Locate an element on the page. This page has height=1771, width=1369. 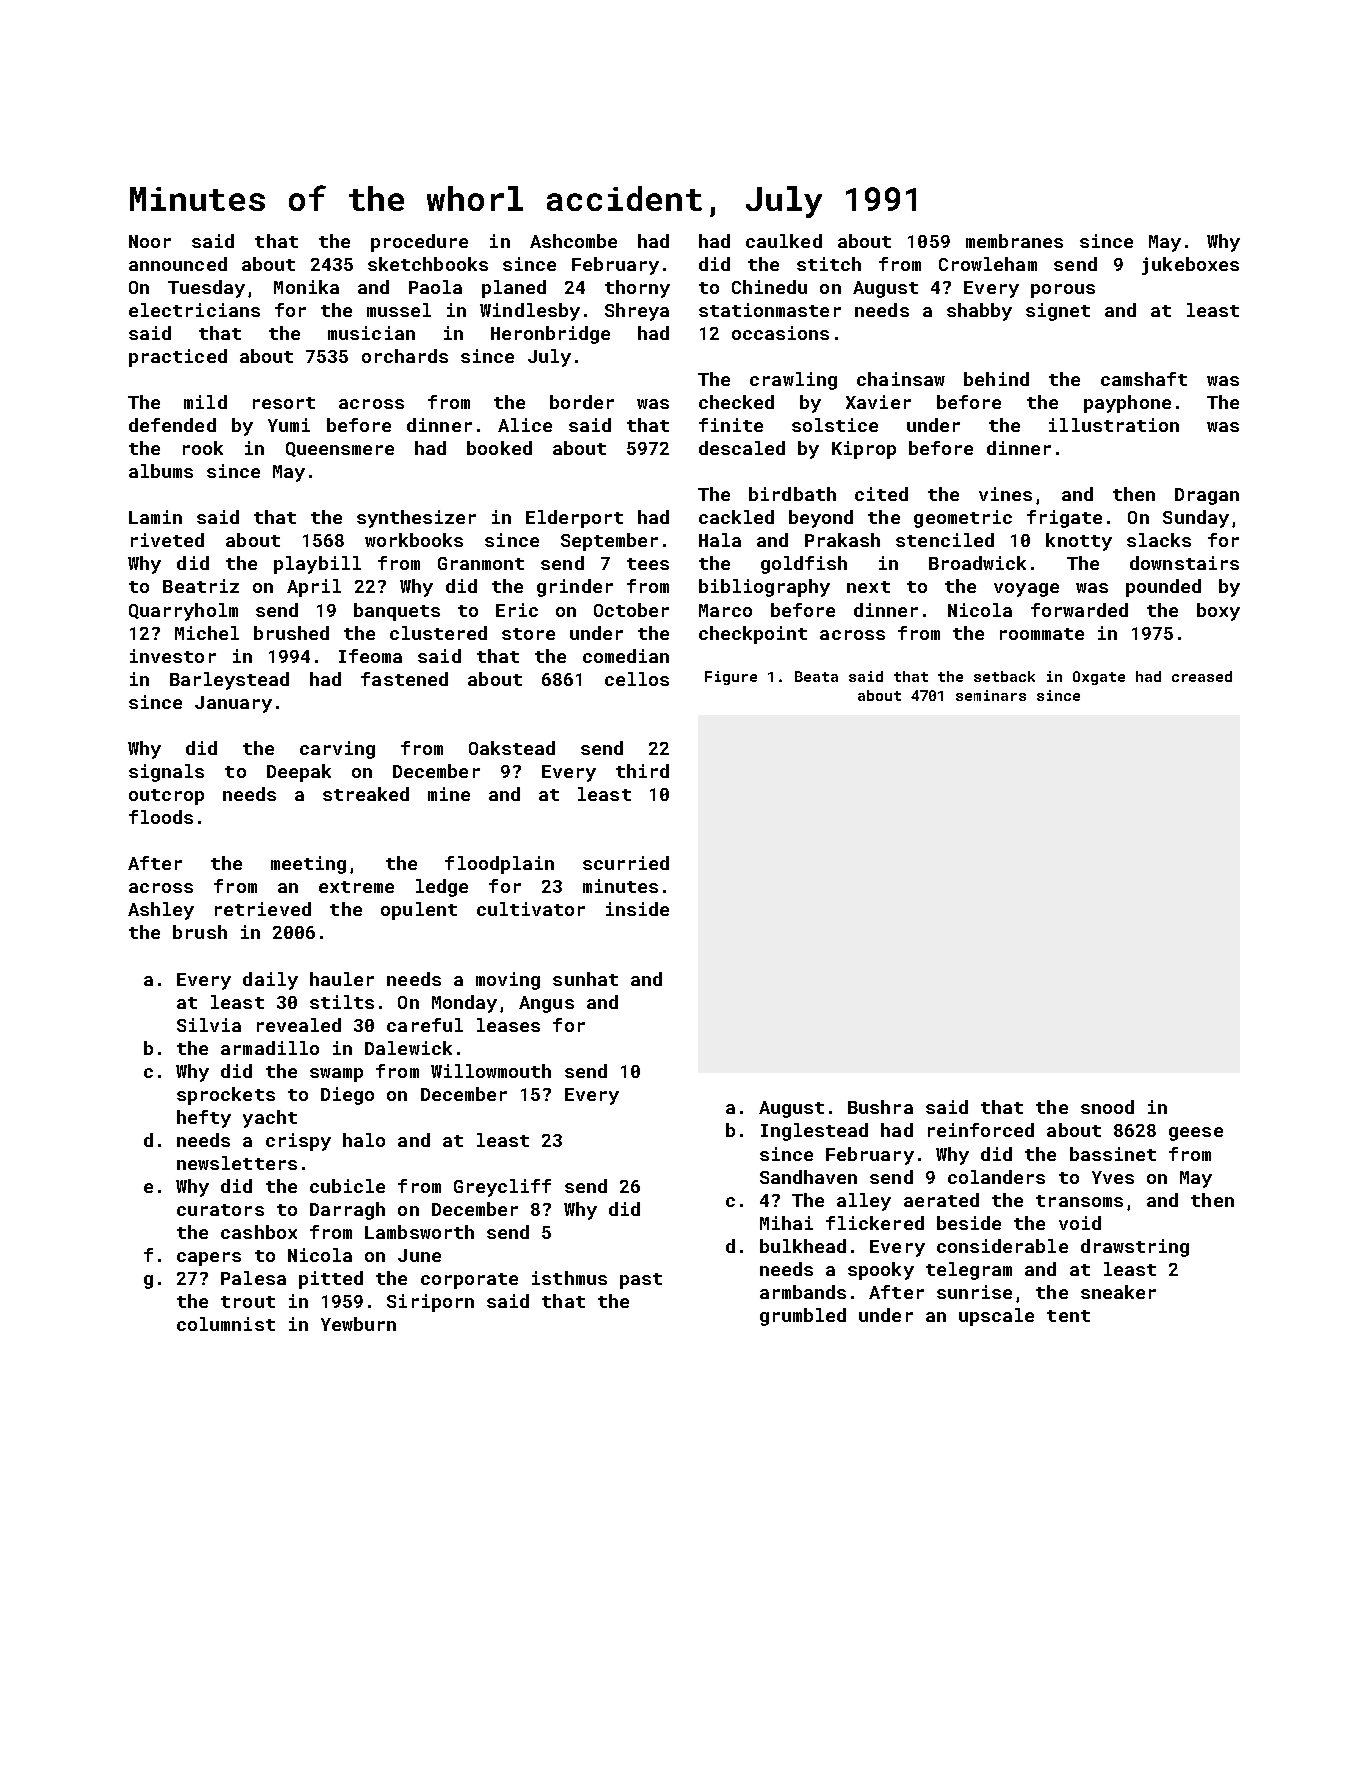
Monika is located at coordinates (306, 287).
